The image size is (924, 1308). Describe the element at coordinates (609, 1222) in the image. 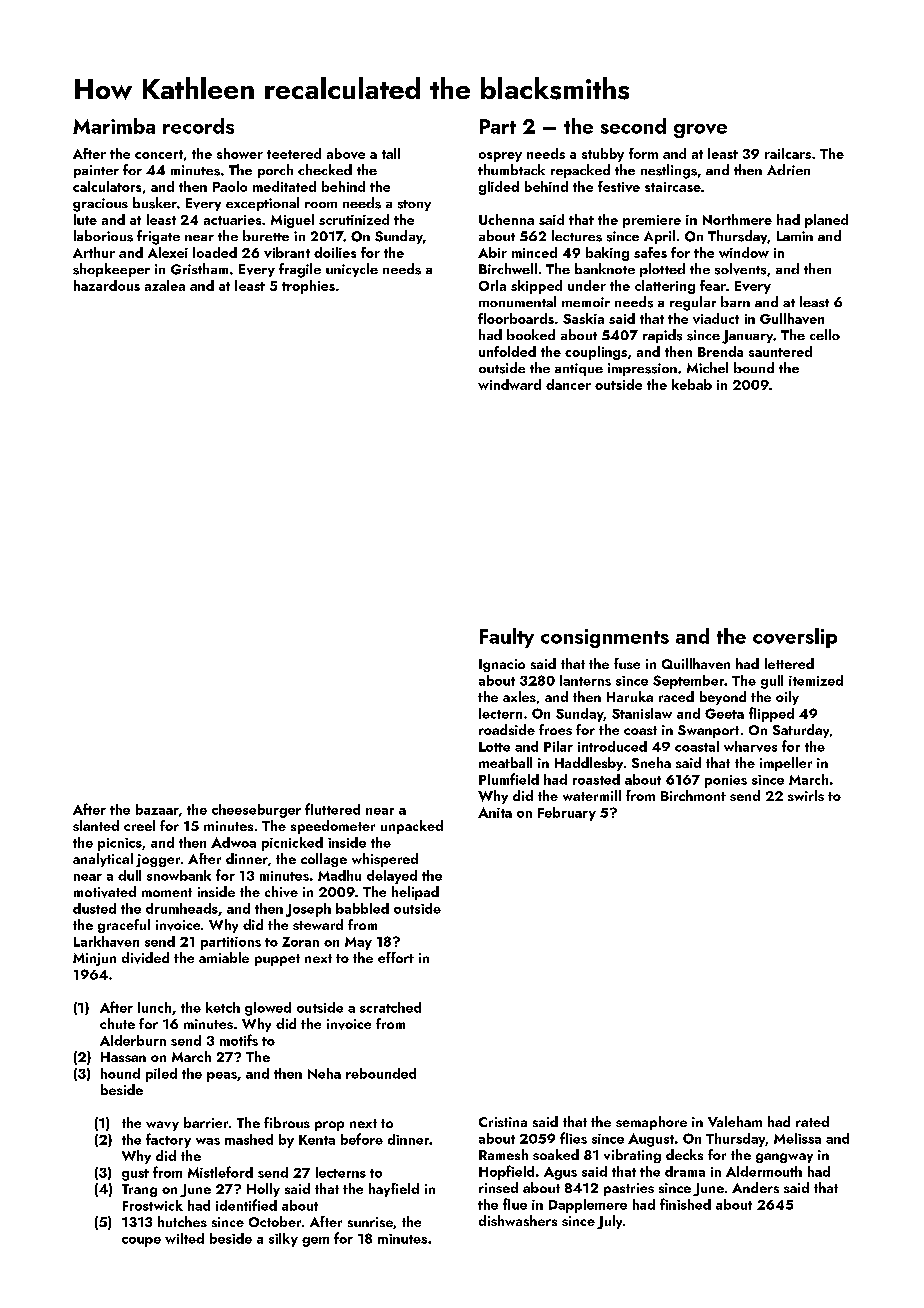

I see `July` at that location.
